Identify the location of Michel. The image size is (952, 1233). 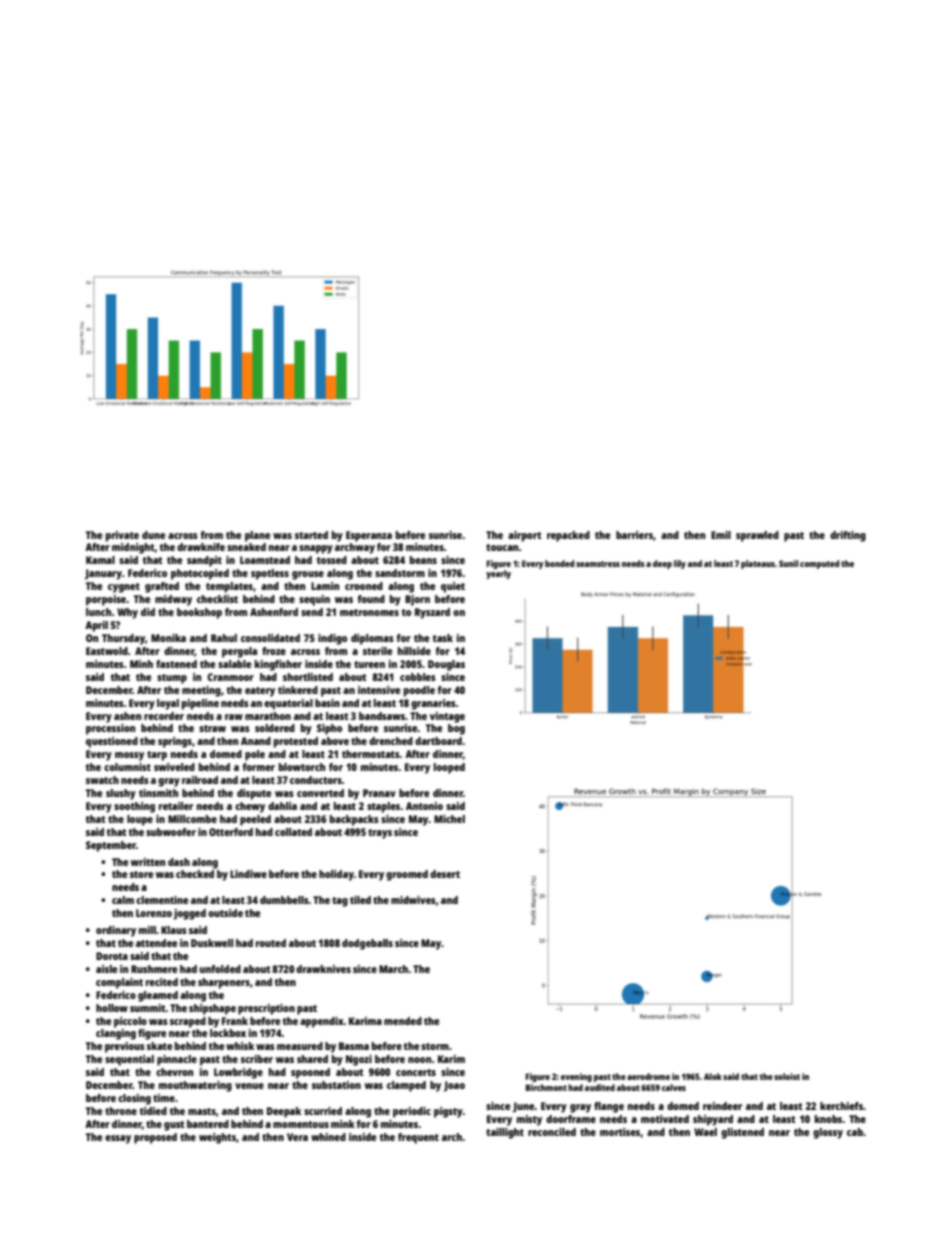
(449, 819).
